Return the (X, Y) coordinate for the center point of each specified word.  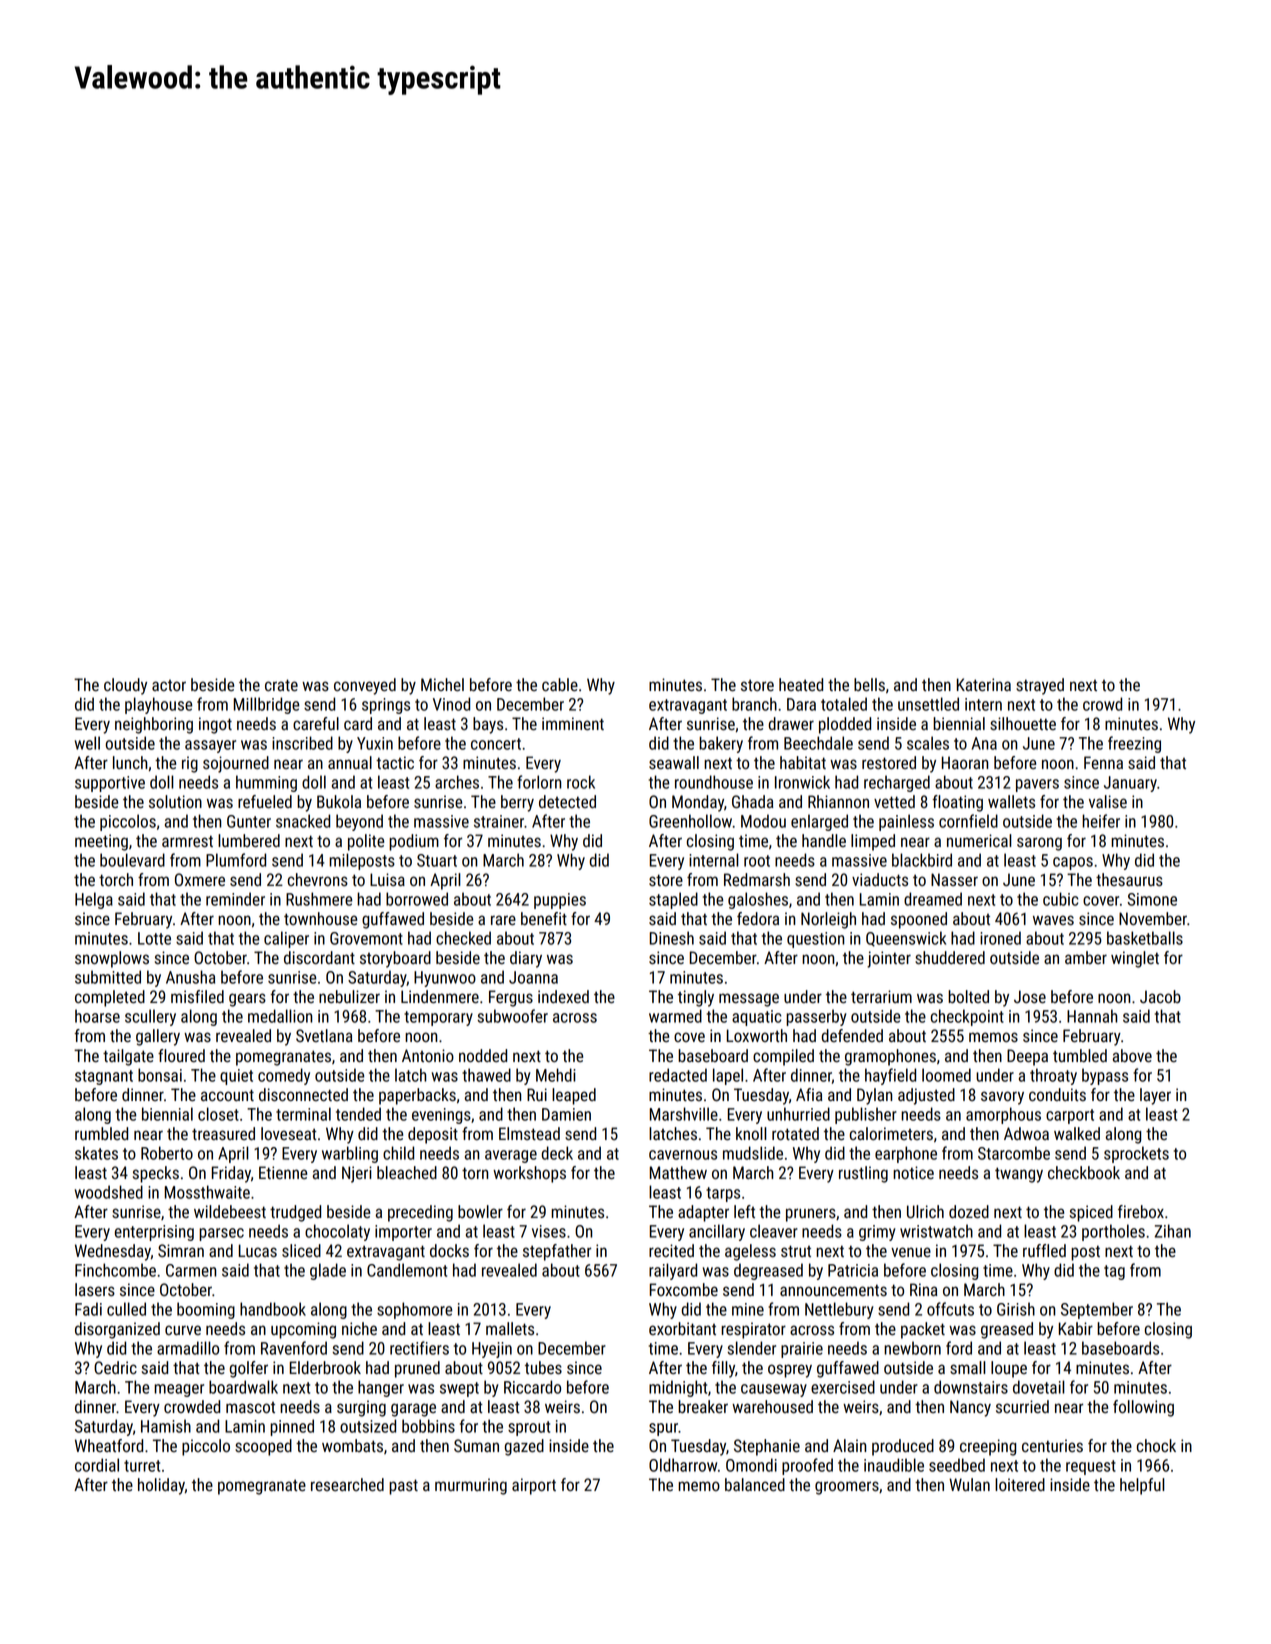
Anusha (190, 977)
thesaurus (1129, 880)
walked (1077, 1133)
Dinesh (671, 938)
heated (801, 684)
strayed (1040, 686)
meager (179, 1390)
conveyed (365, 686)
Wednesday (113, 1252)
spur (663, 1429)
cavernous (683, 1155)
